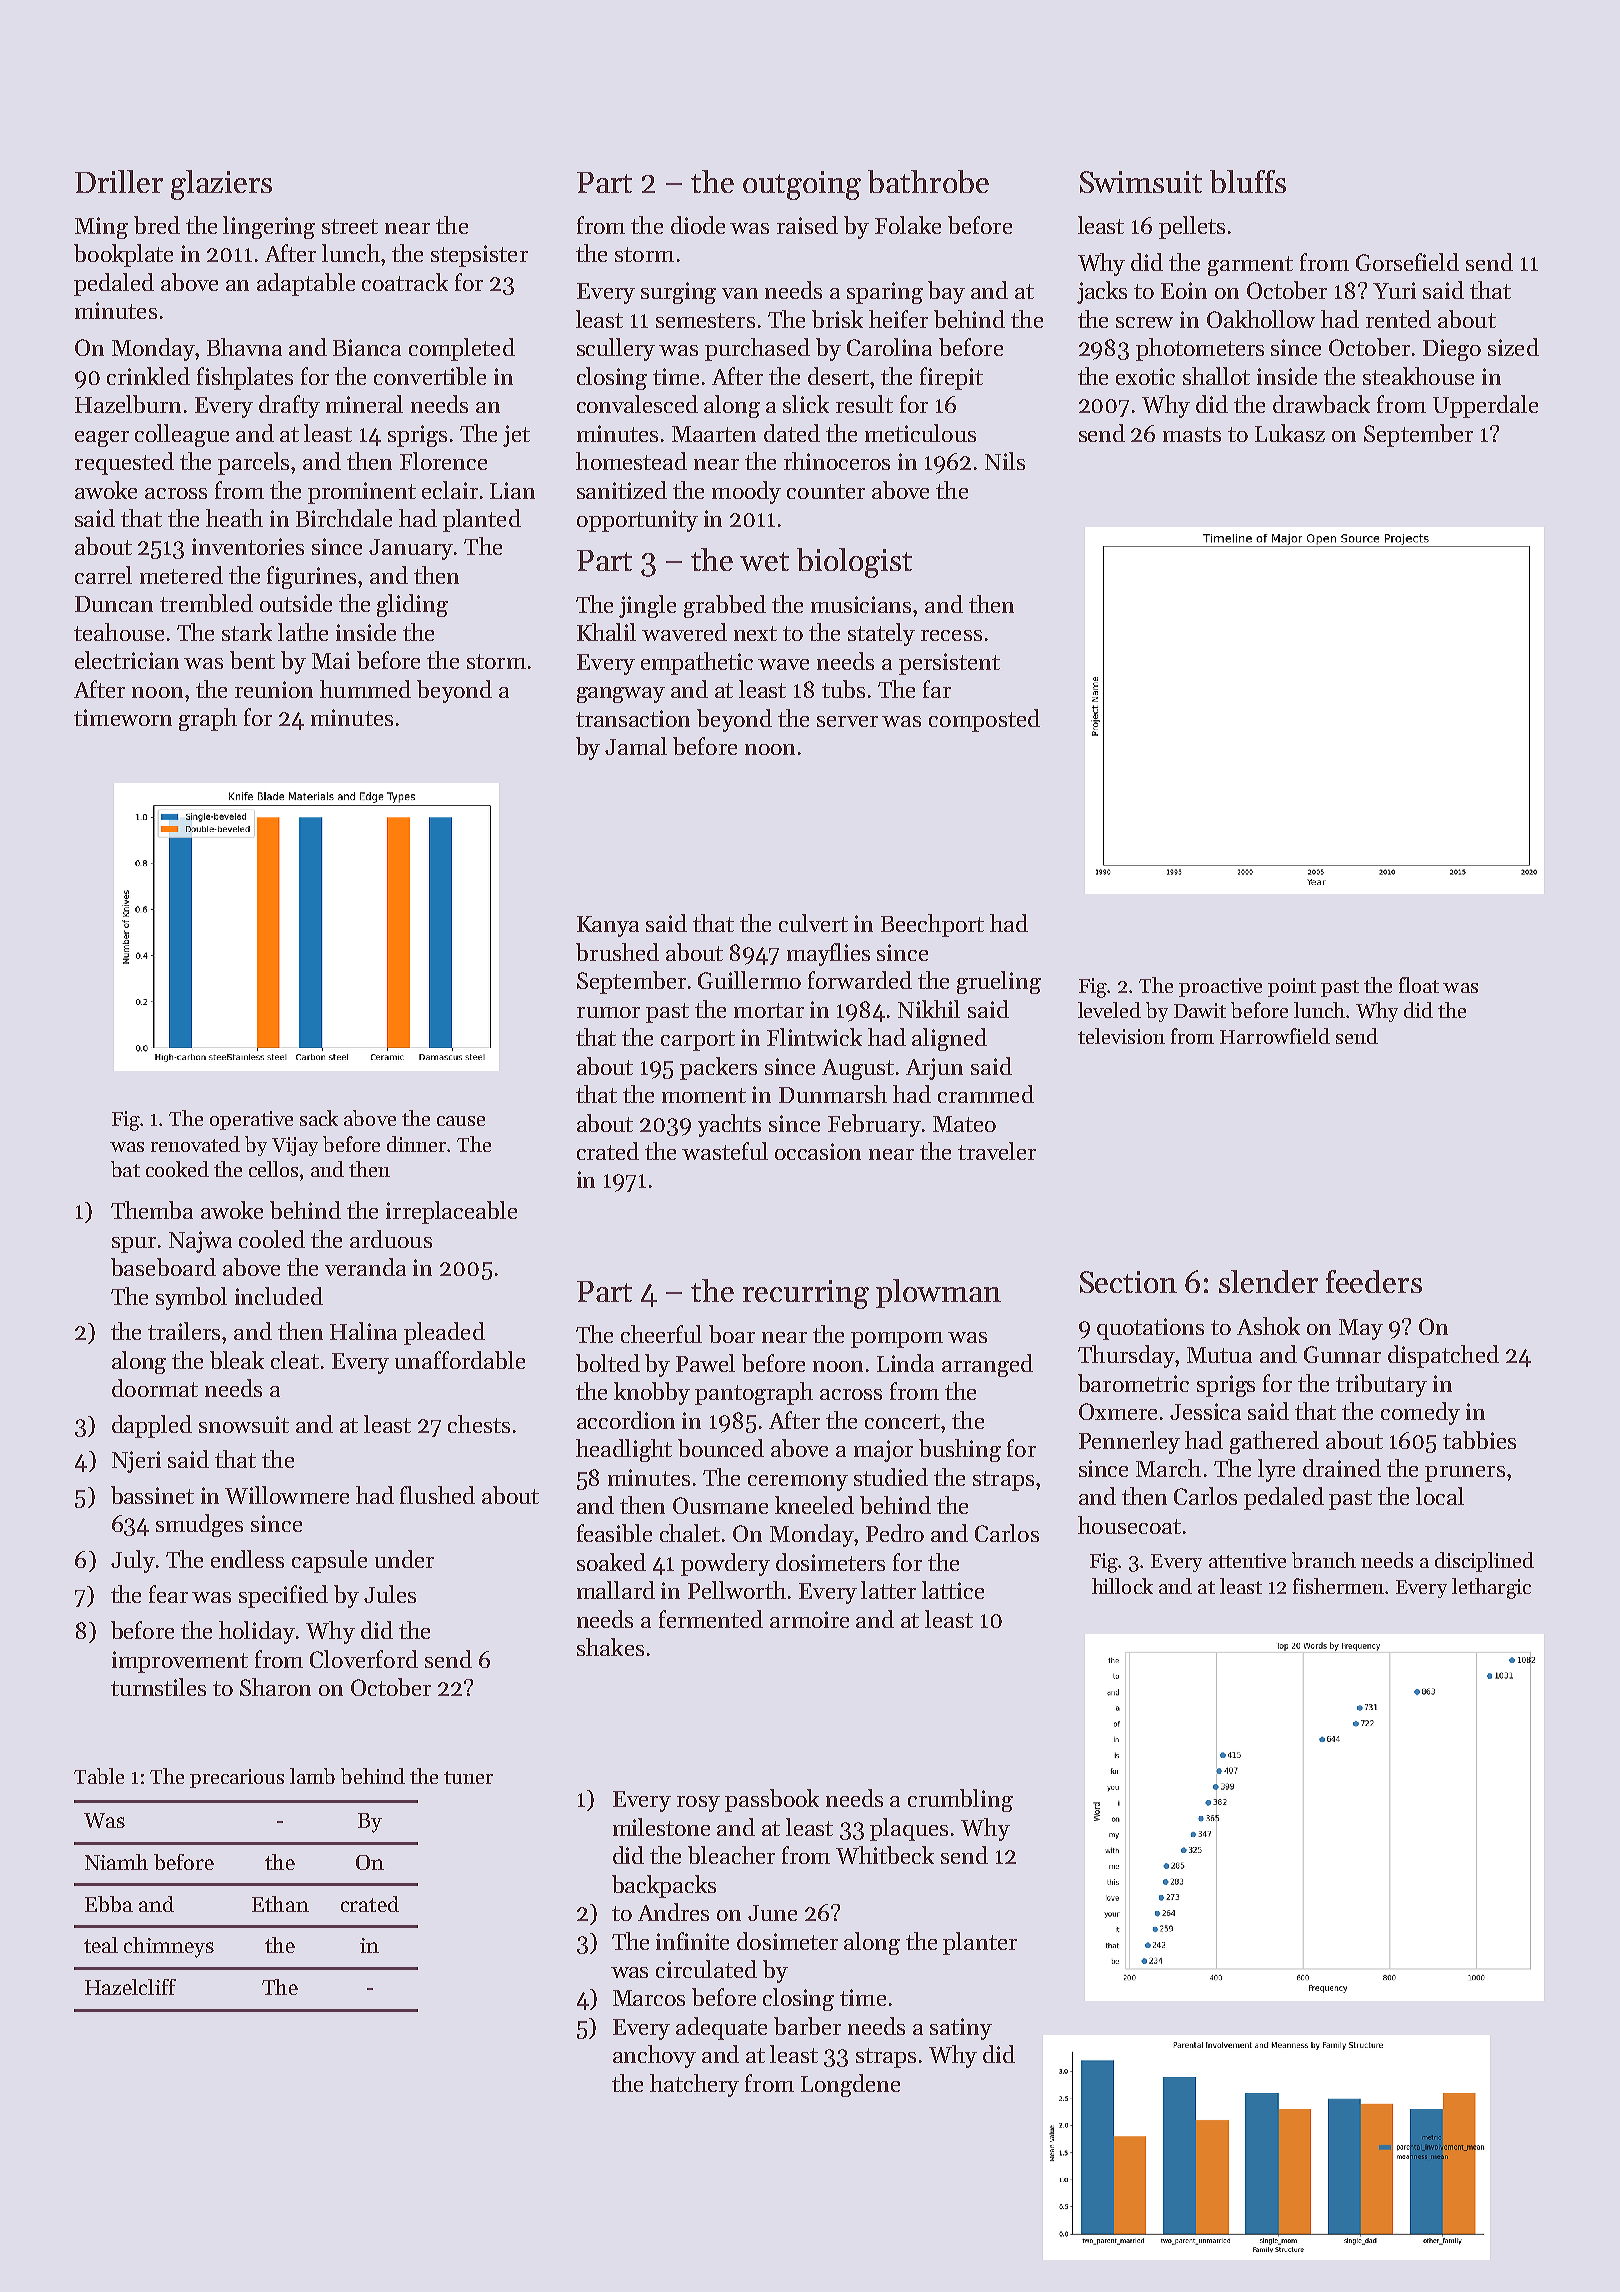 The width and height of the screenshot is (1620, 2292). I want to click on composted, so click(984, 720).
